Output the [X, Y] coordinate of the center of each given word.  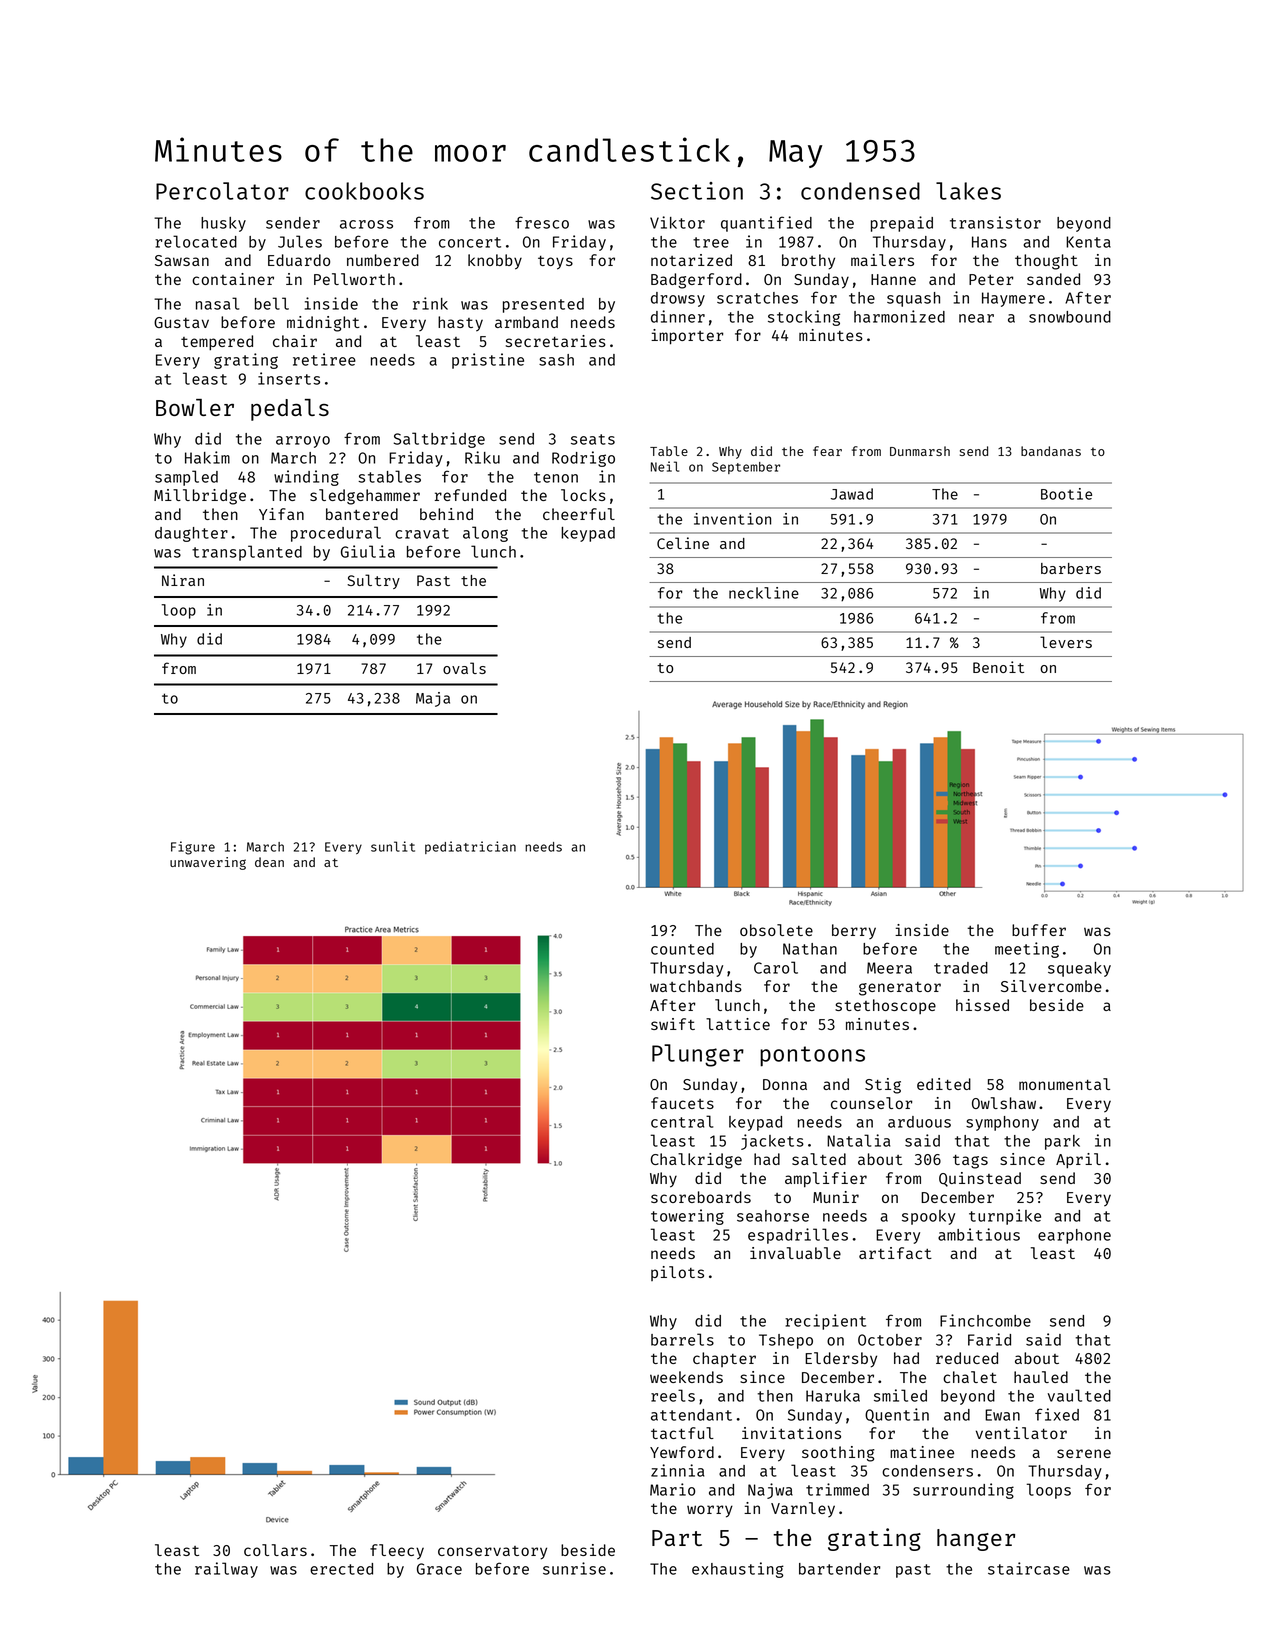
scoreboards [701, 1197]
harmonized [899, 316]
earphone [1074, 1236]
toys [555, 263]
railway [226, 1570]
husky [223, 224]
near [976, 318]
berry [854, 931]
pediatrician [470, 847]
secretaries [556, 341]
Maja [433, 699]
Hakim [207, 457]
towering [687, 1217]
